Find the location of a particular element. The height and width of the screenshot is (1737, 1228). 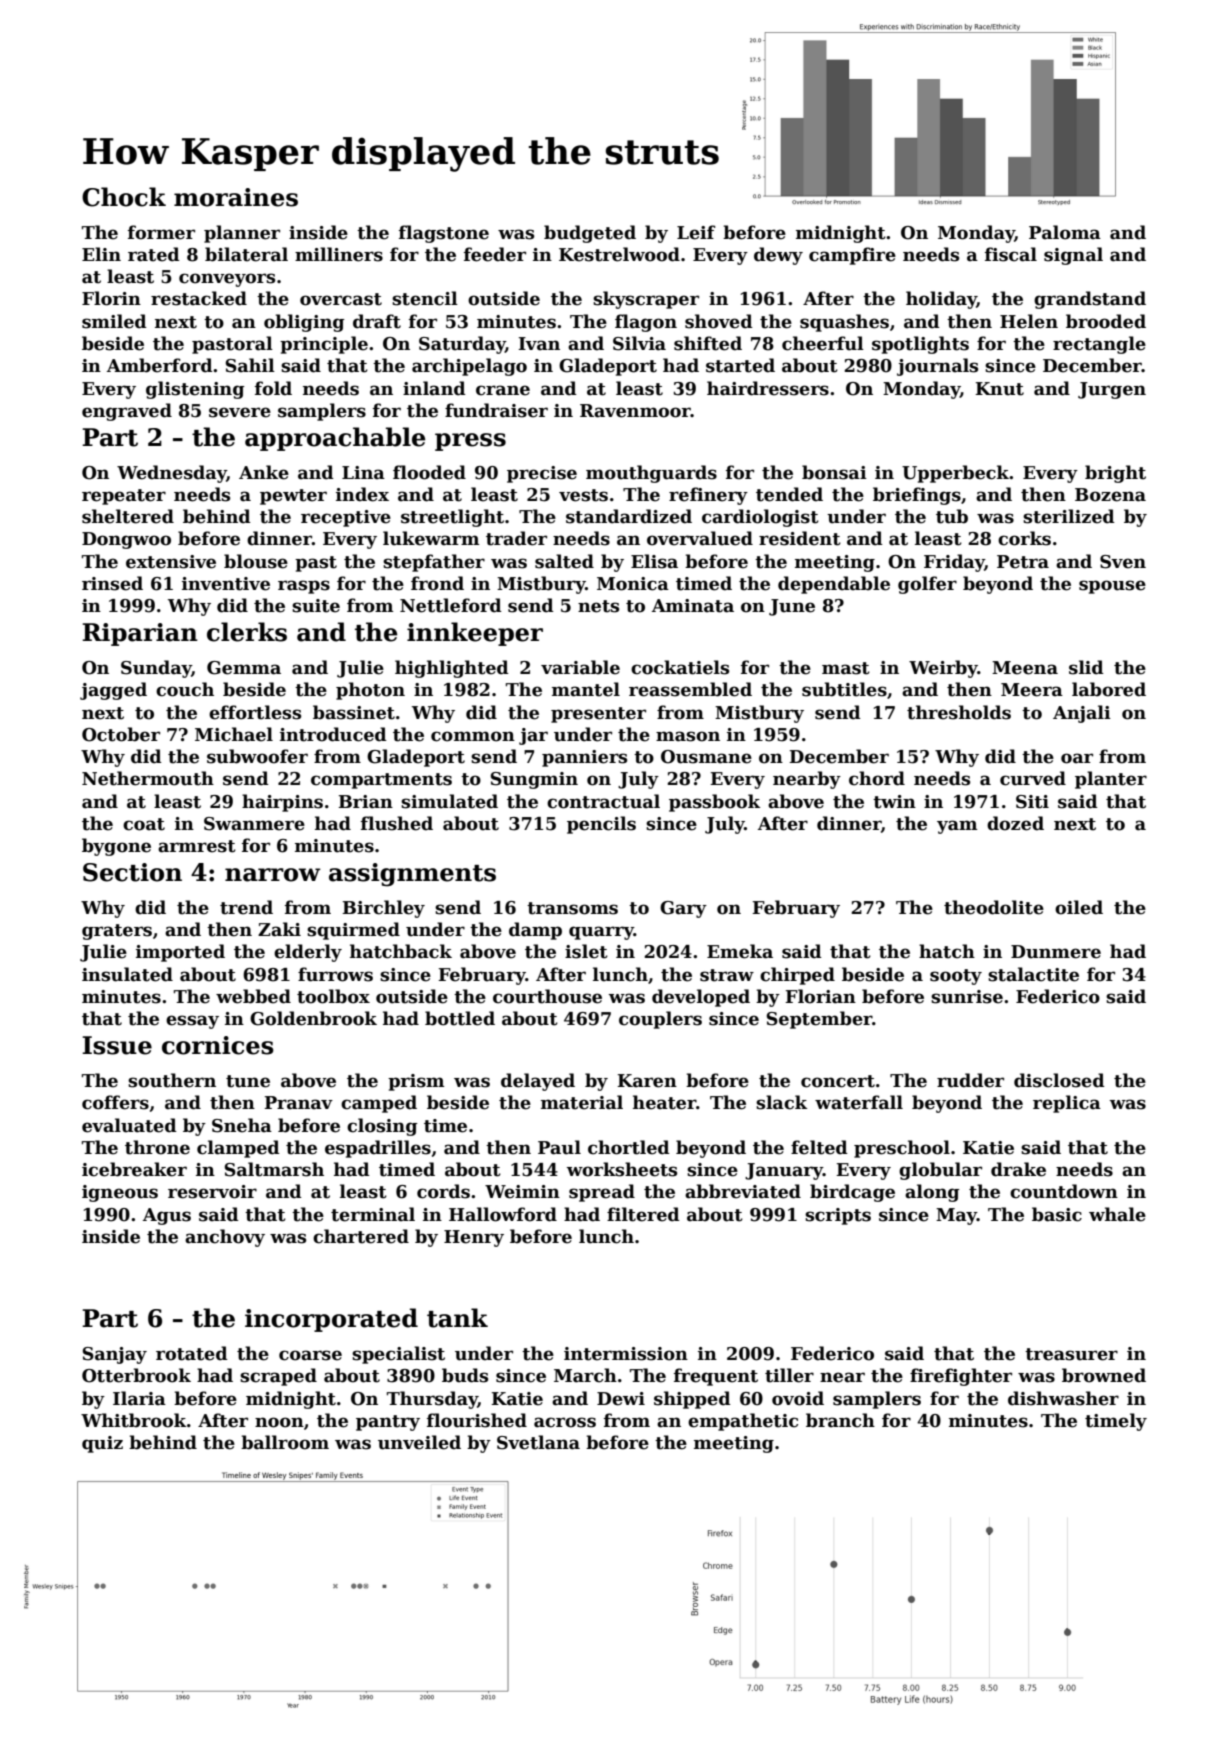

Brian is located at coordinates (365, 802).
